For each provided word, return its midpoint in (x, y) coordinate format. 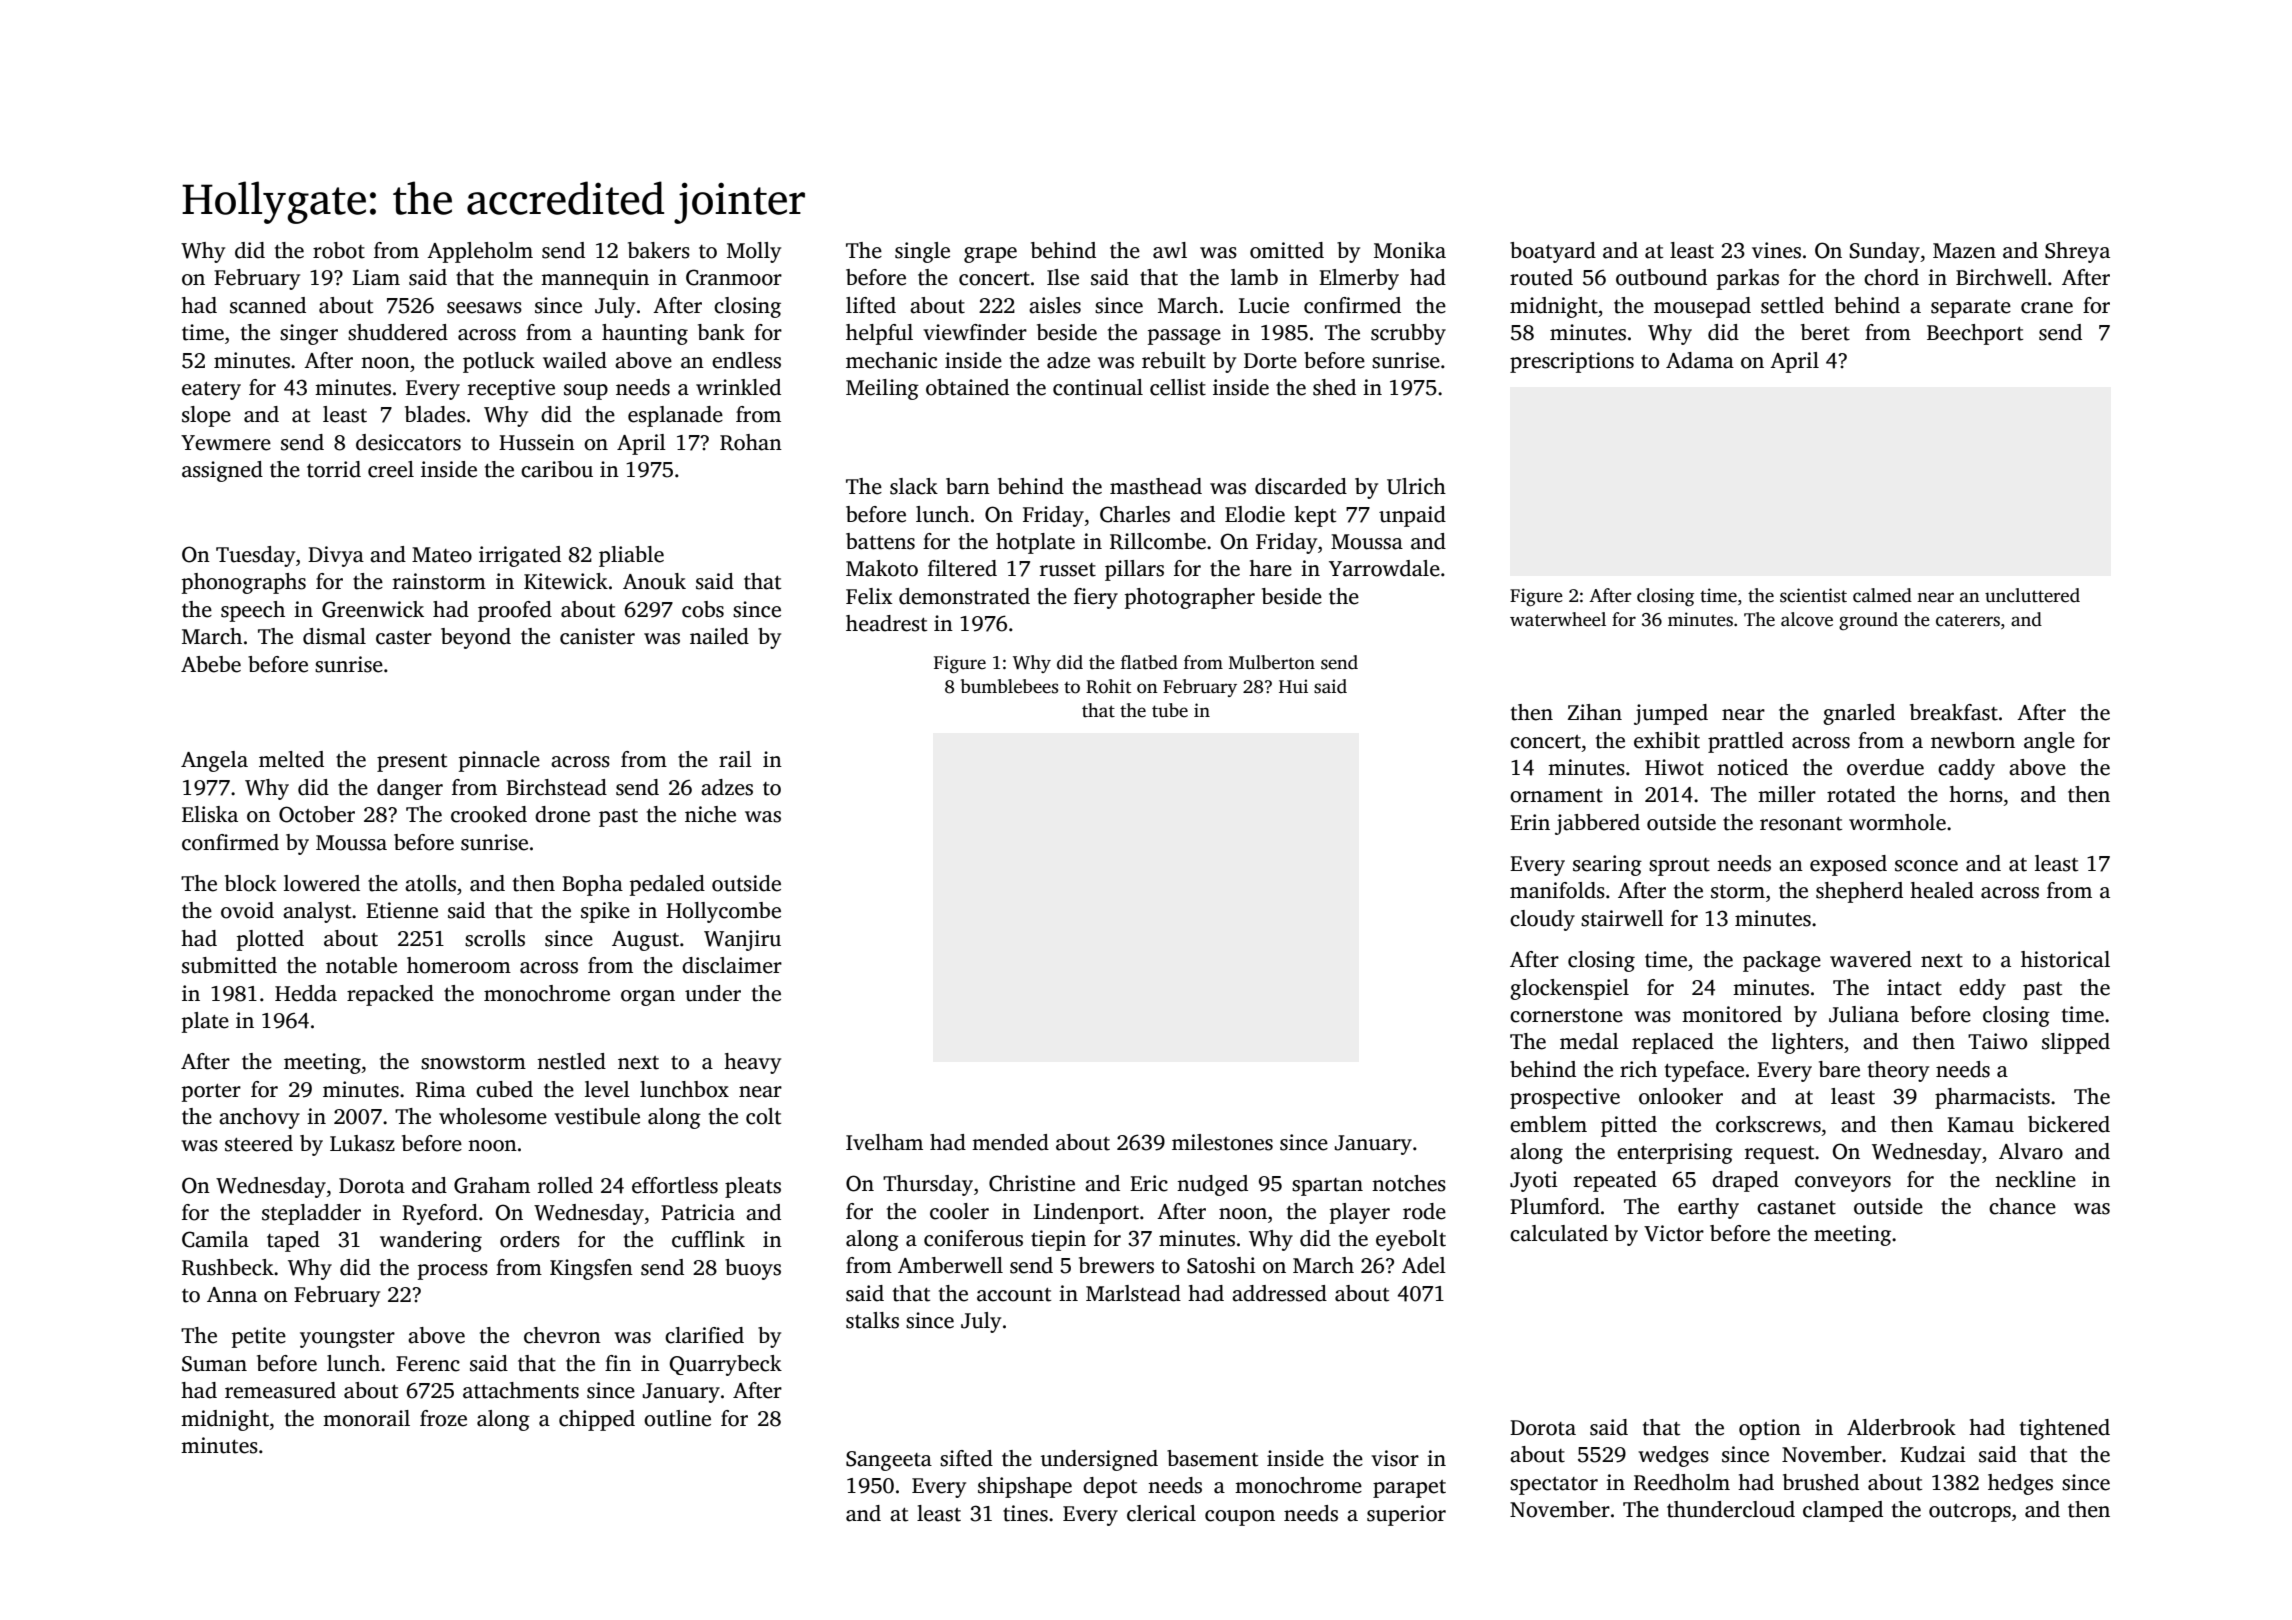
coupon (1240, 1518)
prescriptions (1572, 362)
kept (1315, 516)
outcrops (1970, 1513)
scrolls (495, 938)
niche (710, 814)
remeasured (280, 1390)
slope (206, 416)
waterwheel (1558, 619)
